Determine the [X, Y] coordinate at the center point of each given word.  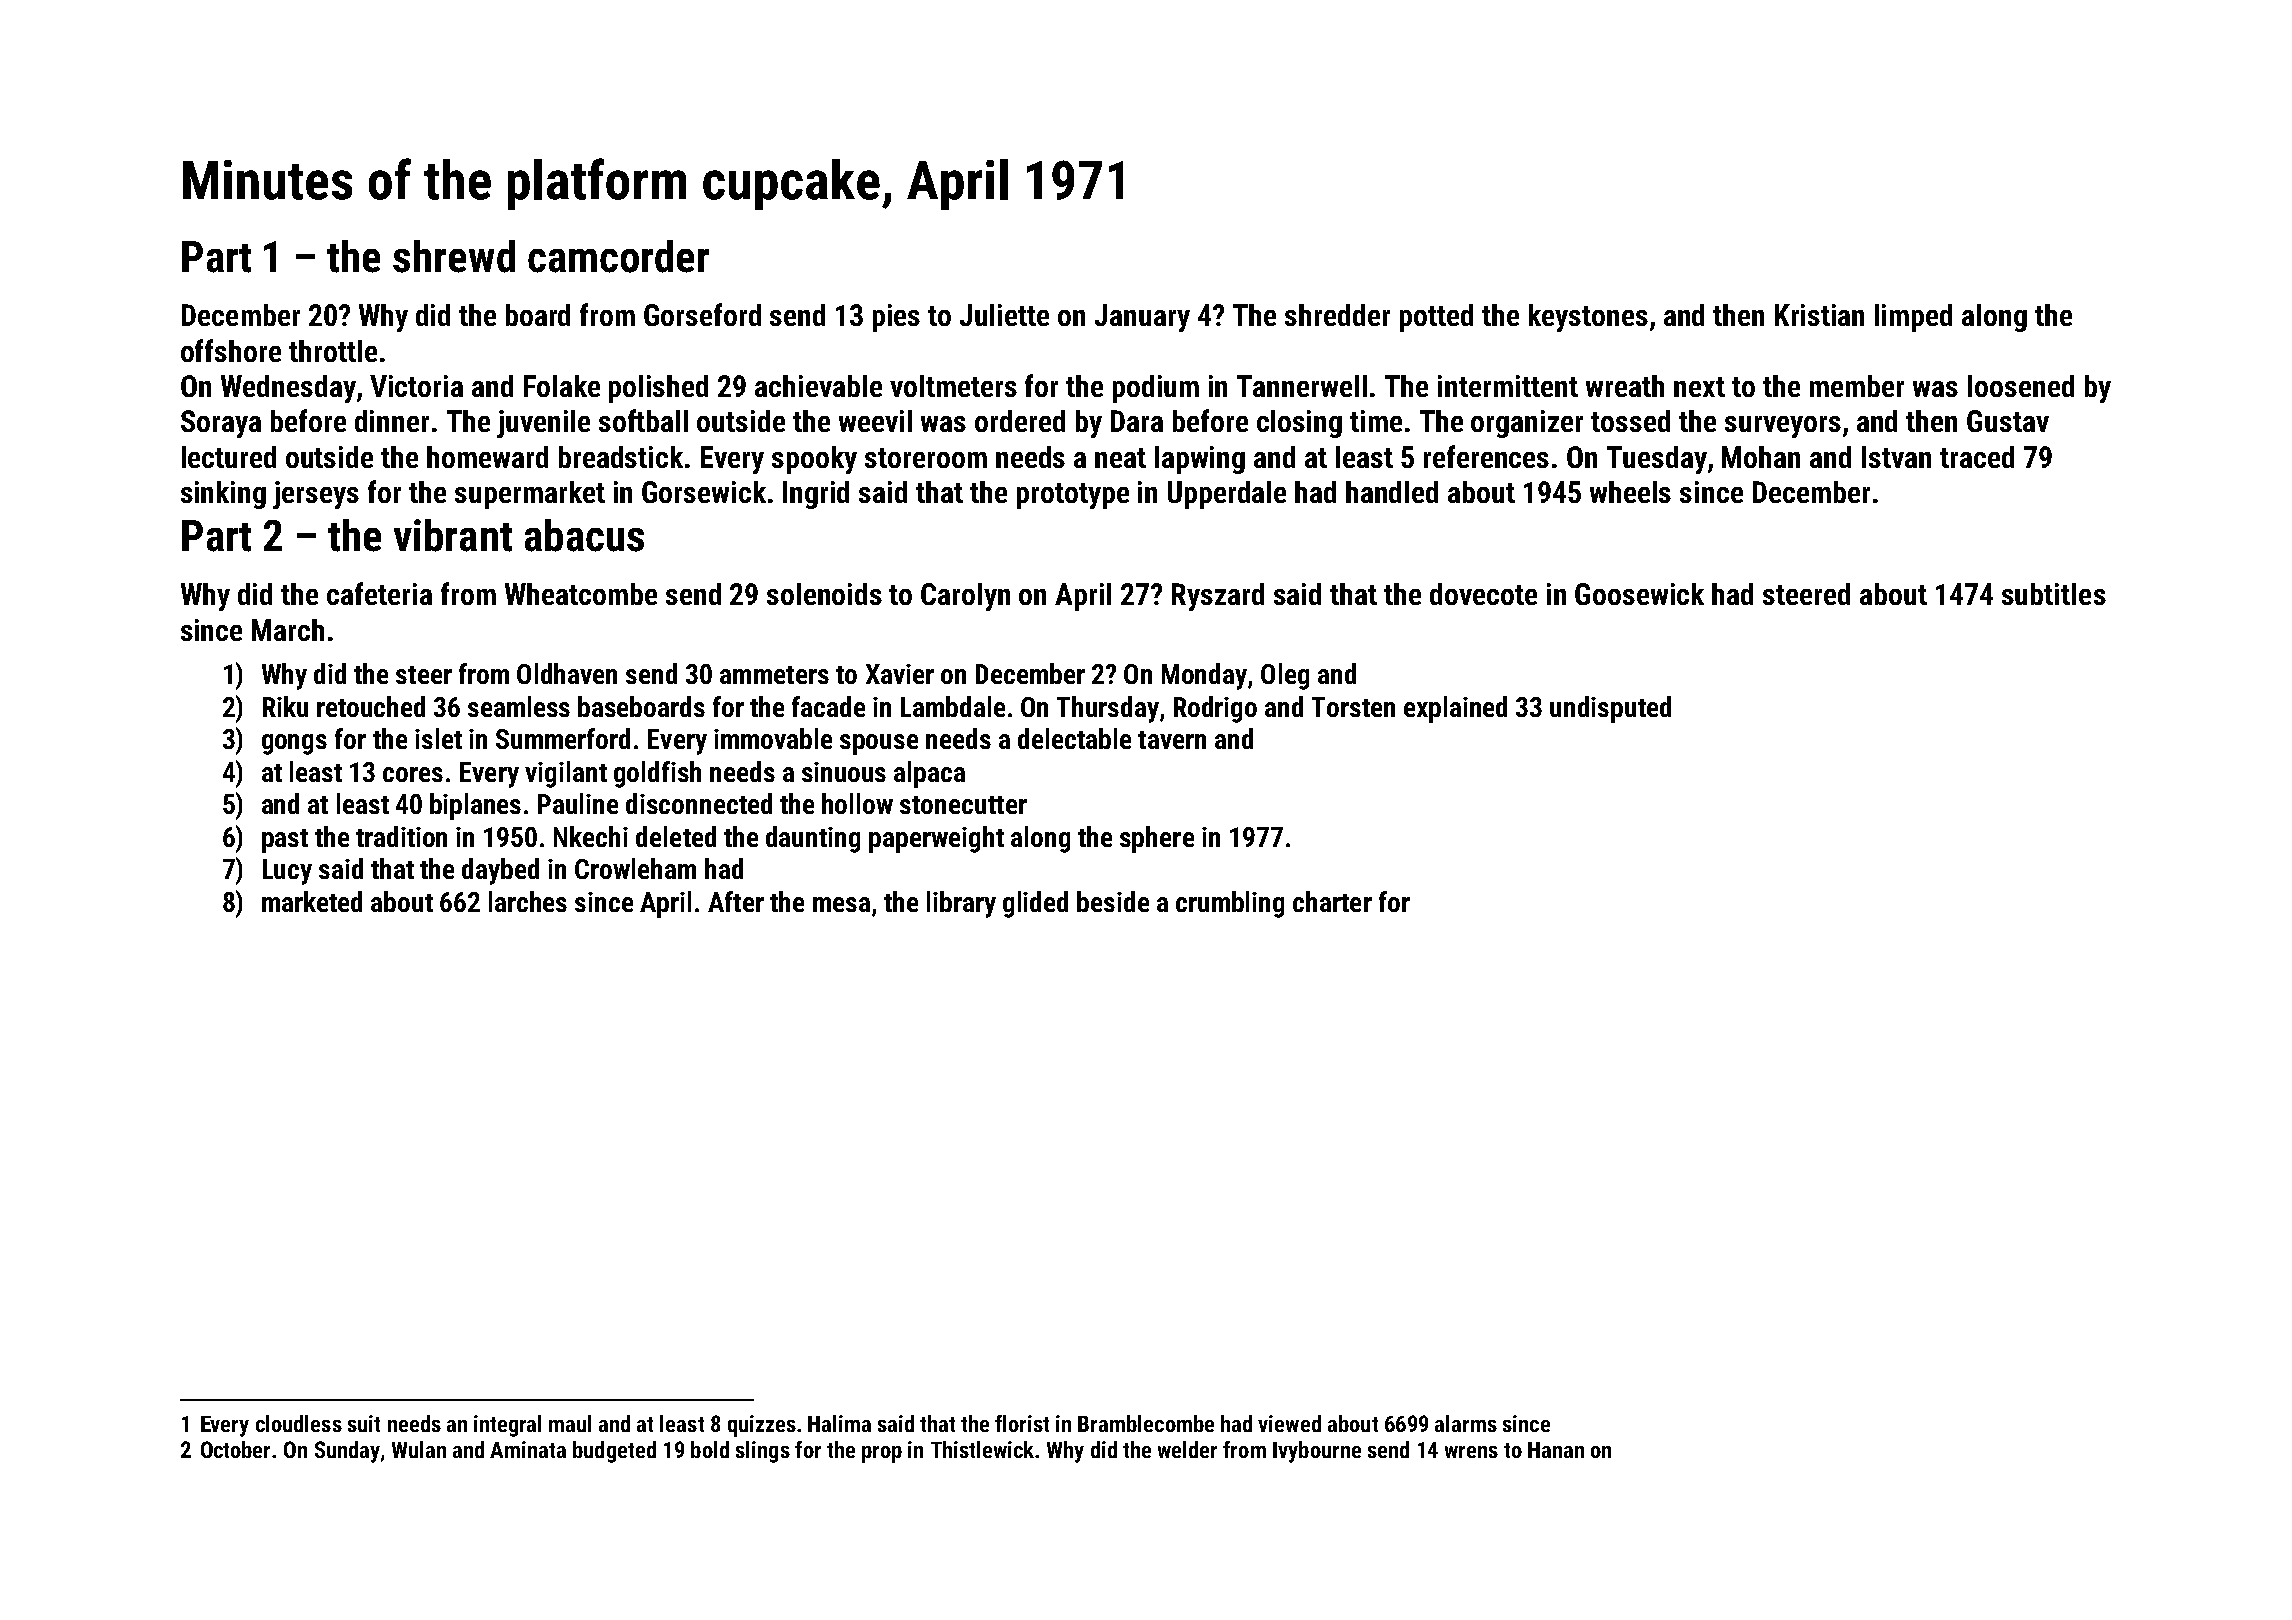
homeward [487, 457]
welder [1187, 1449]
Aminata [528, 1449]
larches [528, 901]
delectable [1074, 738]
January [1142, 318]
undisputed [1610, 709]
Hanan [1556, 1450]
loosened [2021, 386]
